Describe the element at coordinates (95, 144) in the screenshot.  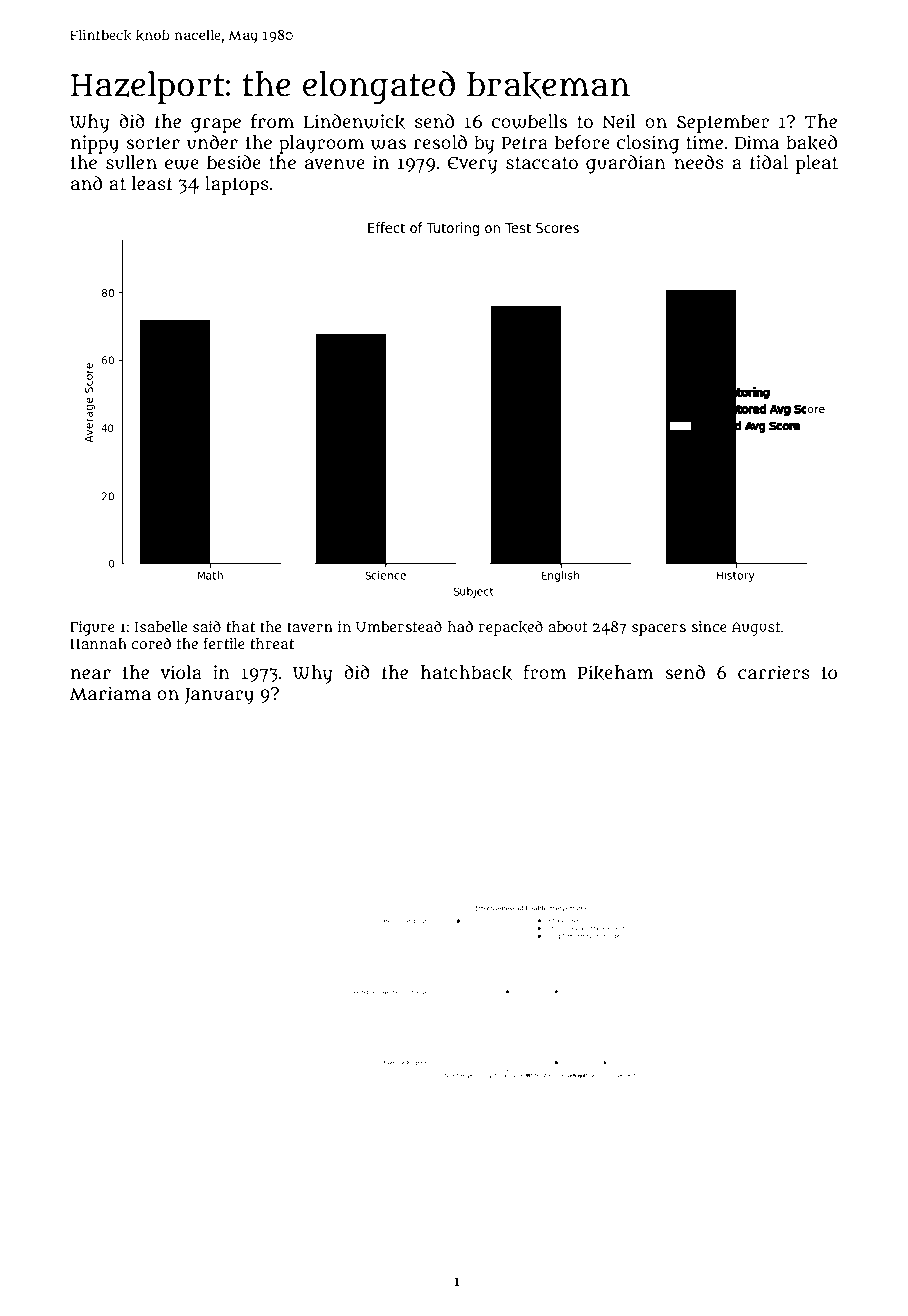
I see `nippy` at that location.
